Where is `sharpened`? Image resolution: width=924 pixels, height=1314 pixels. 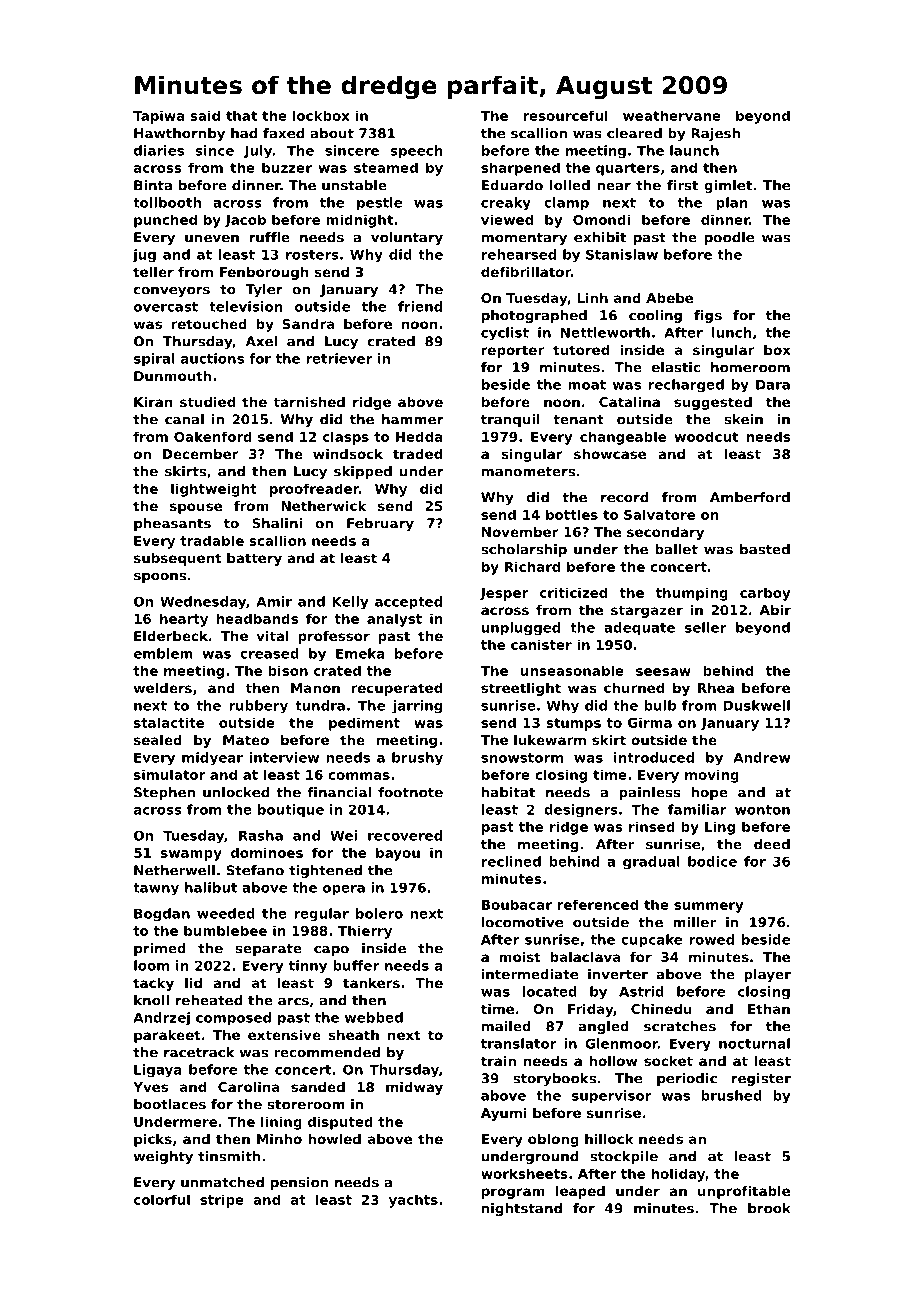 sharpened is located at coordinates (520, 169).
